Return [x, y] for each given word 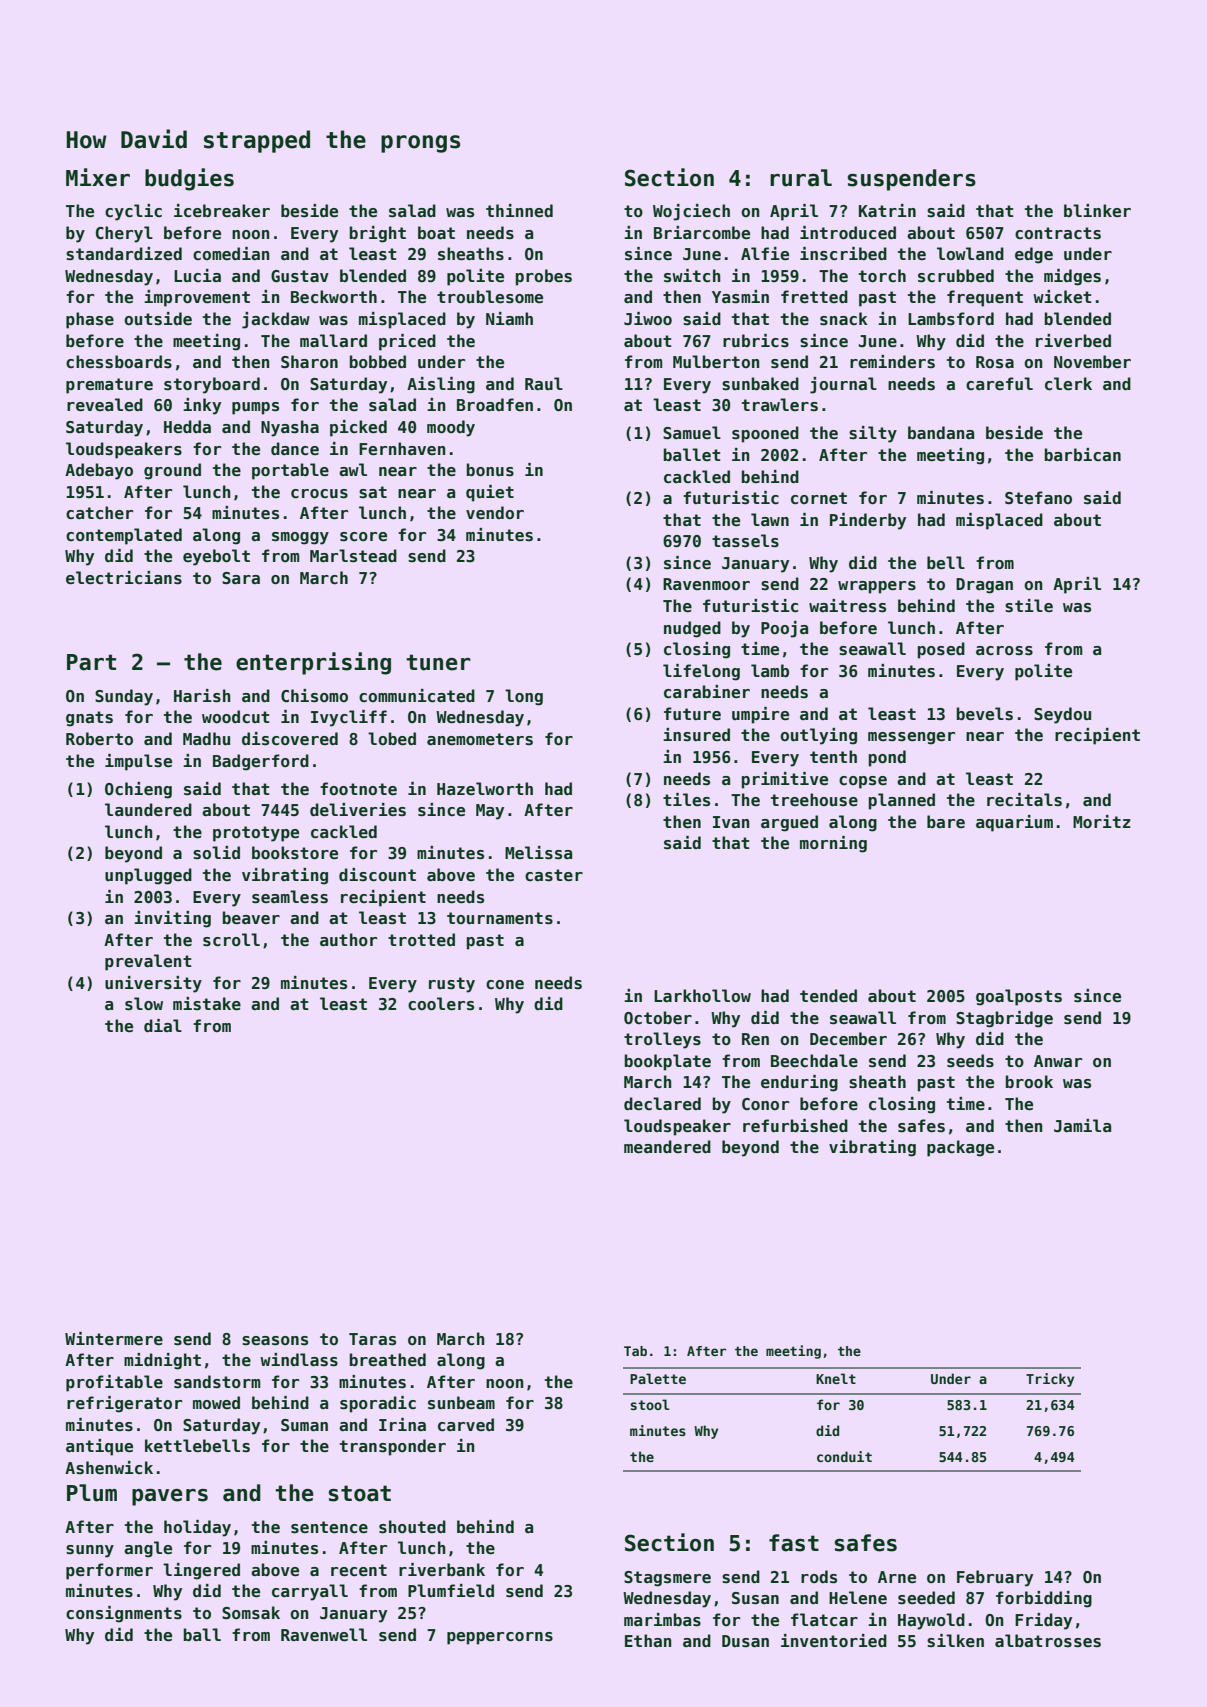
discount [377, 875]
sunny [90, 1551]
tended [828, 996]
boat [436, 233]
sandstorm [217, 1381]
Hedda [187, 426]
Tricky [1050, 1380]
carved [466, 1425]
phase [90, 320]
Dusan [745, 1641]
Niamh [509, 318]
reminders [892, 362]
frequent [985, 298]
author [348, 939]
